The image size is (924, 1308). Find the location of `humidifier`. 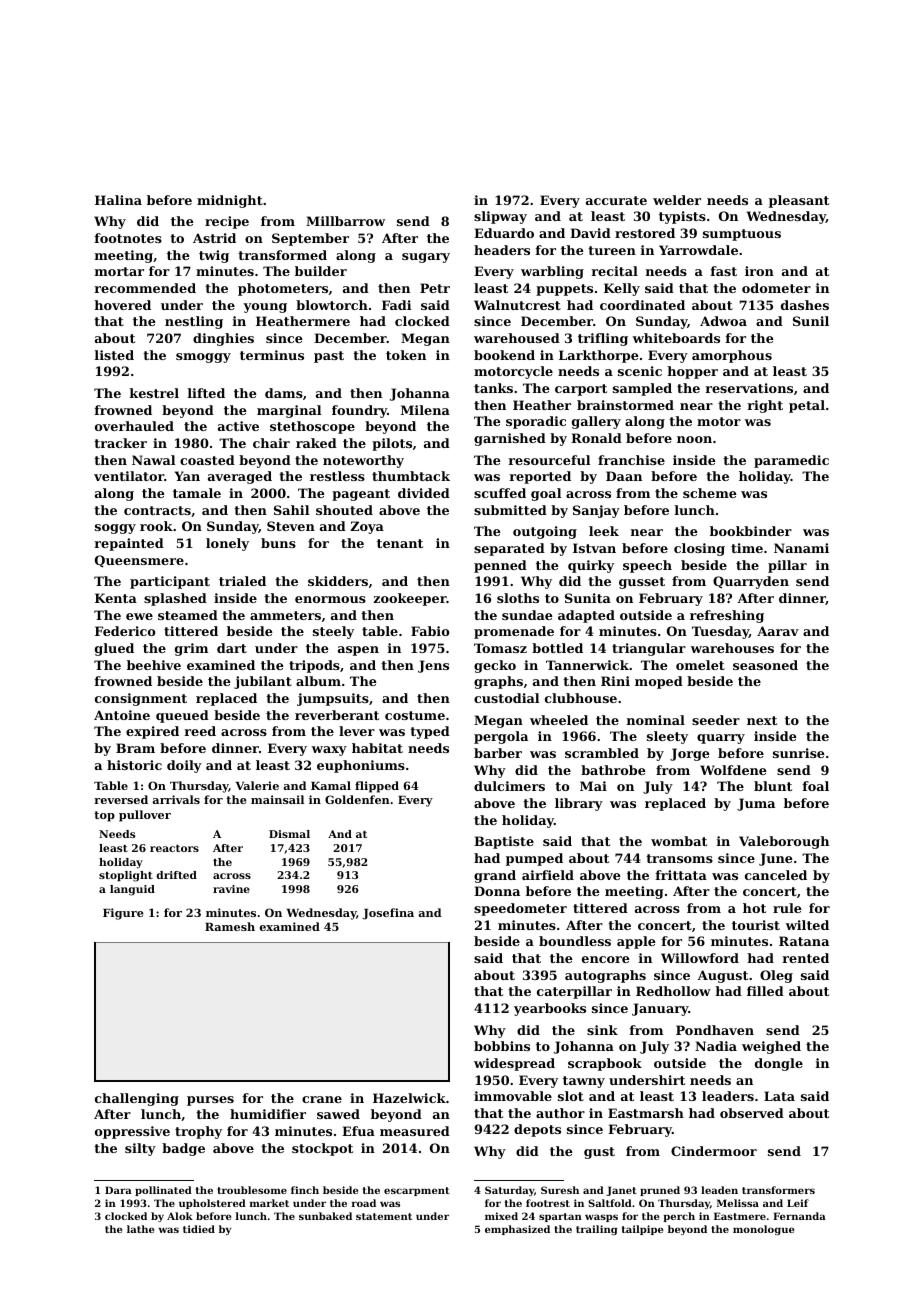

humidifier is located at coordinates (268, 1114).
